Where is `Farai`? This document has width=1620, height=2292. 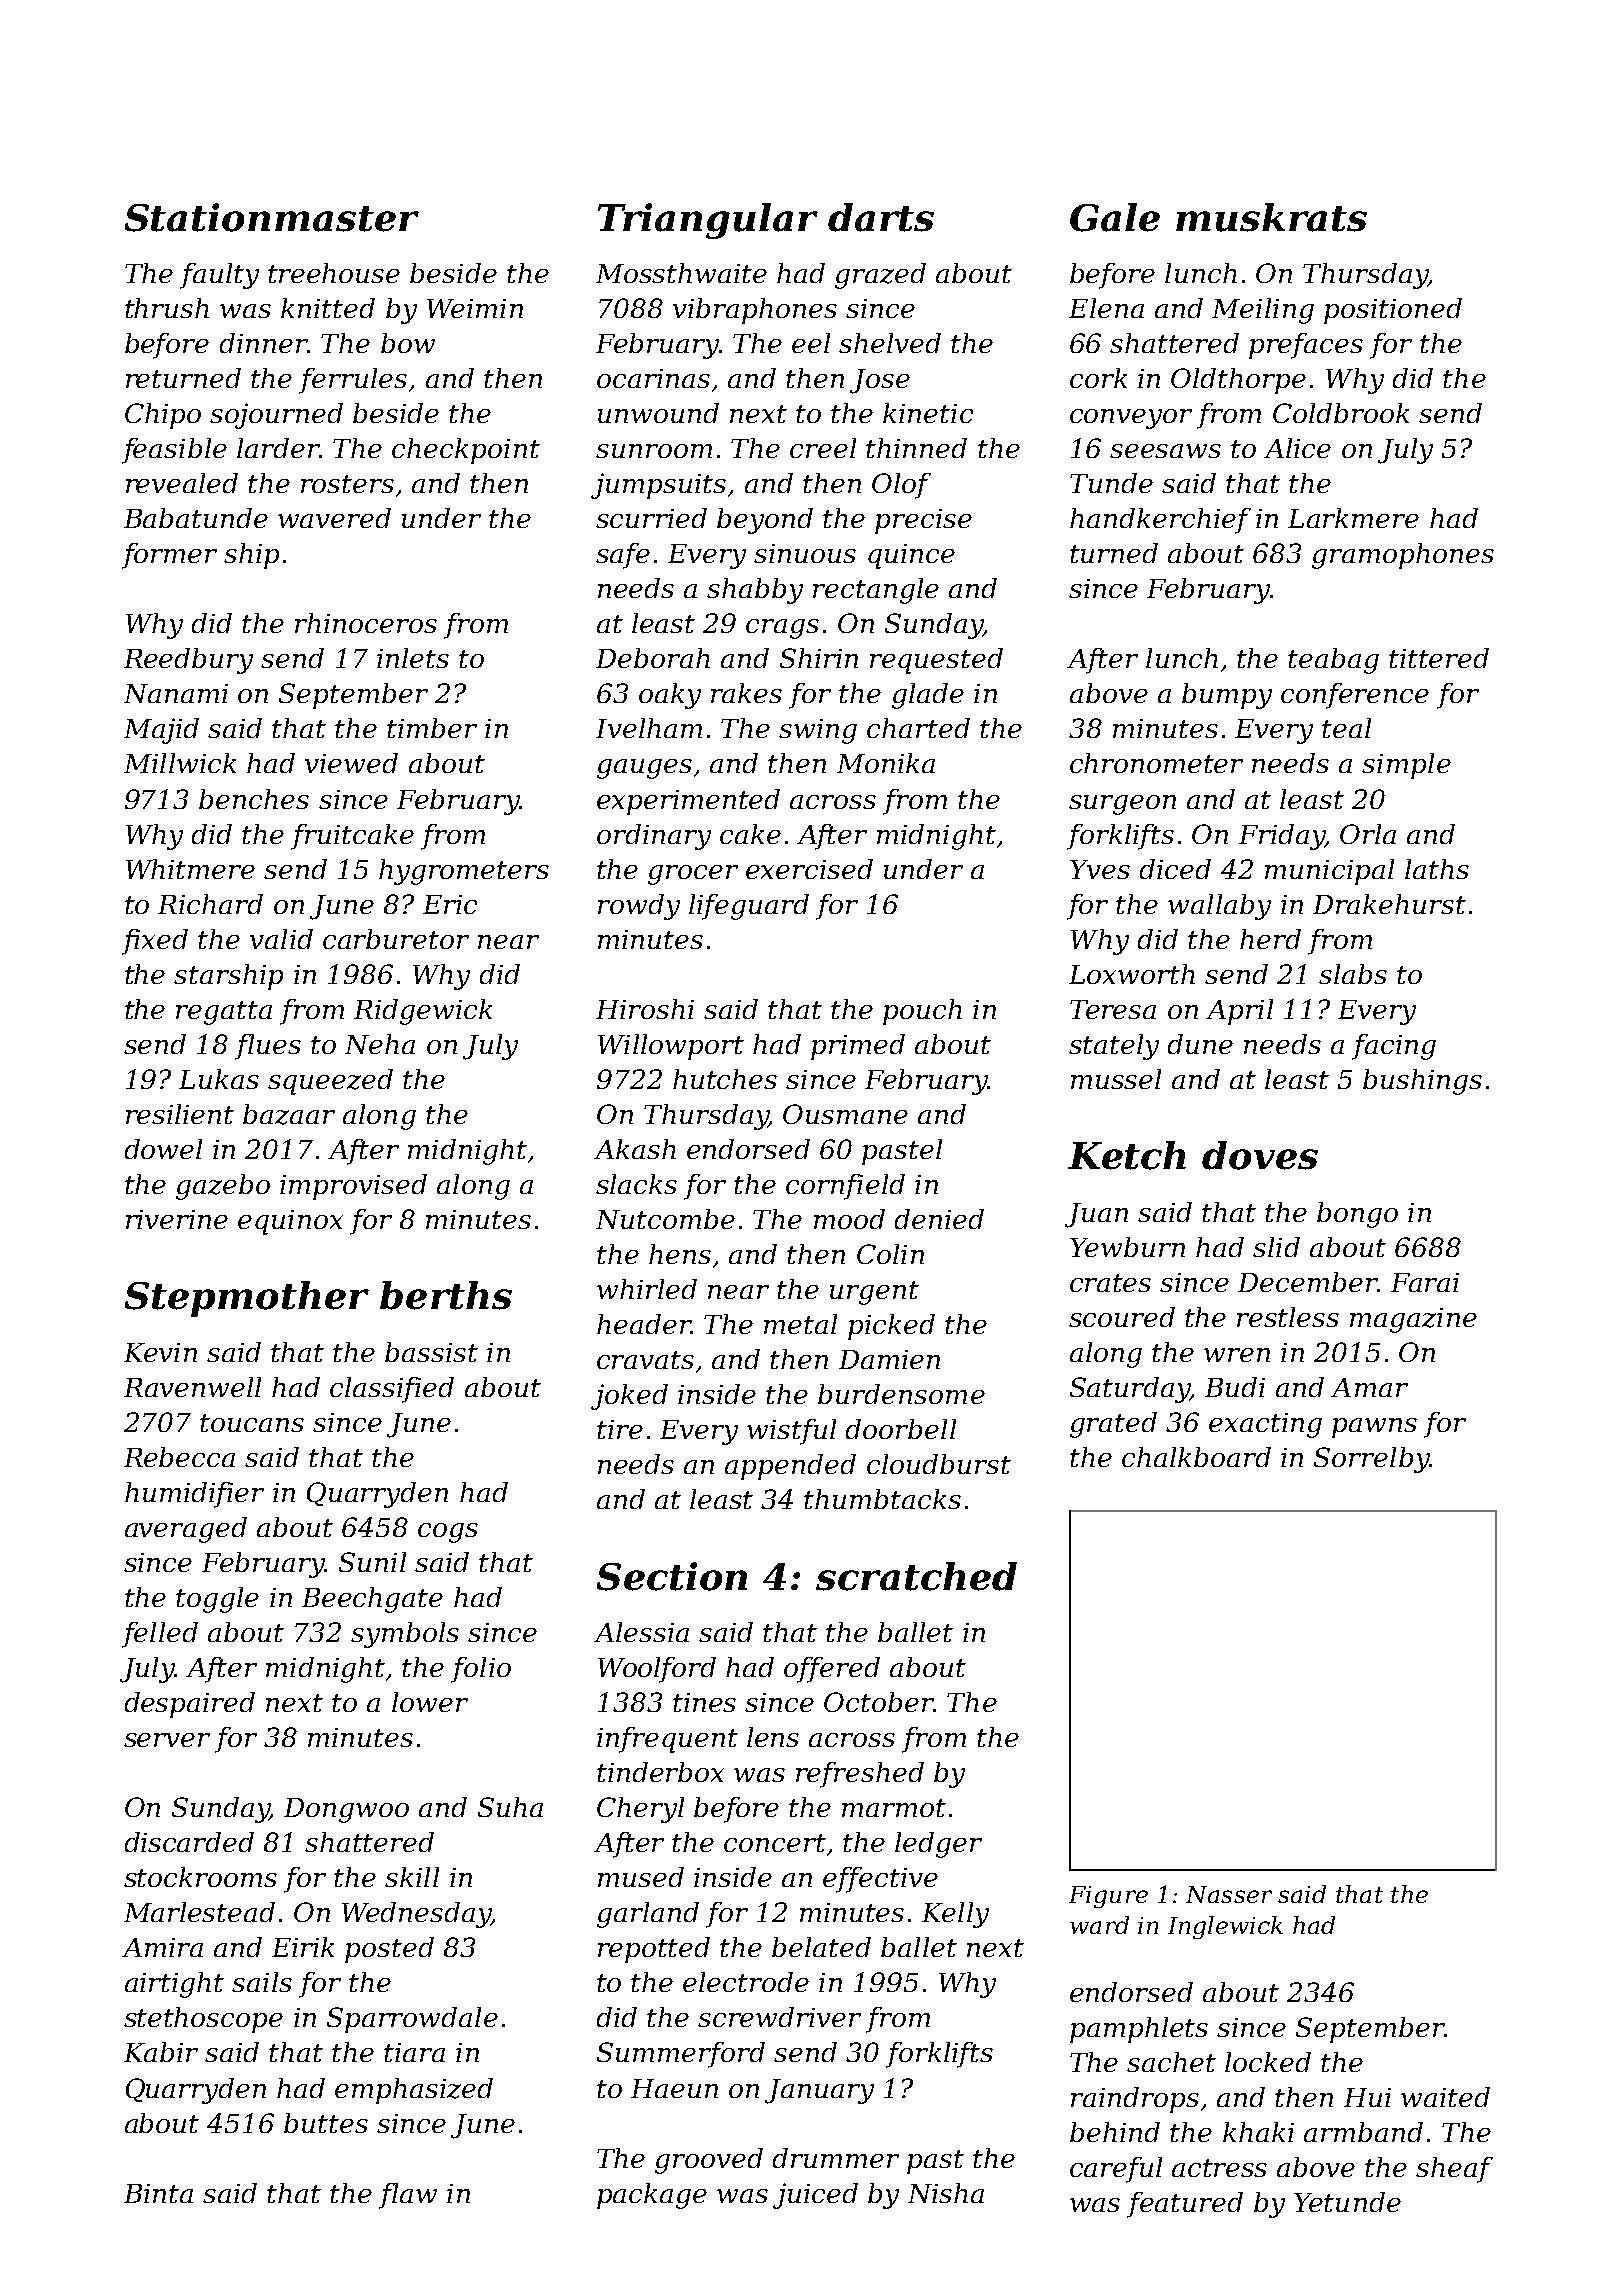 Farai is located at coordinates (1425, 1282).
